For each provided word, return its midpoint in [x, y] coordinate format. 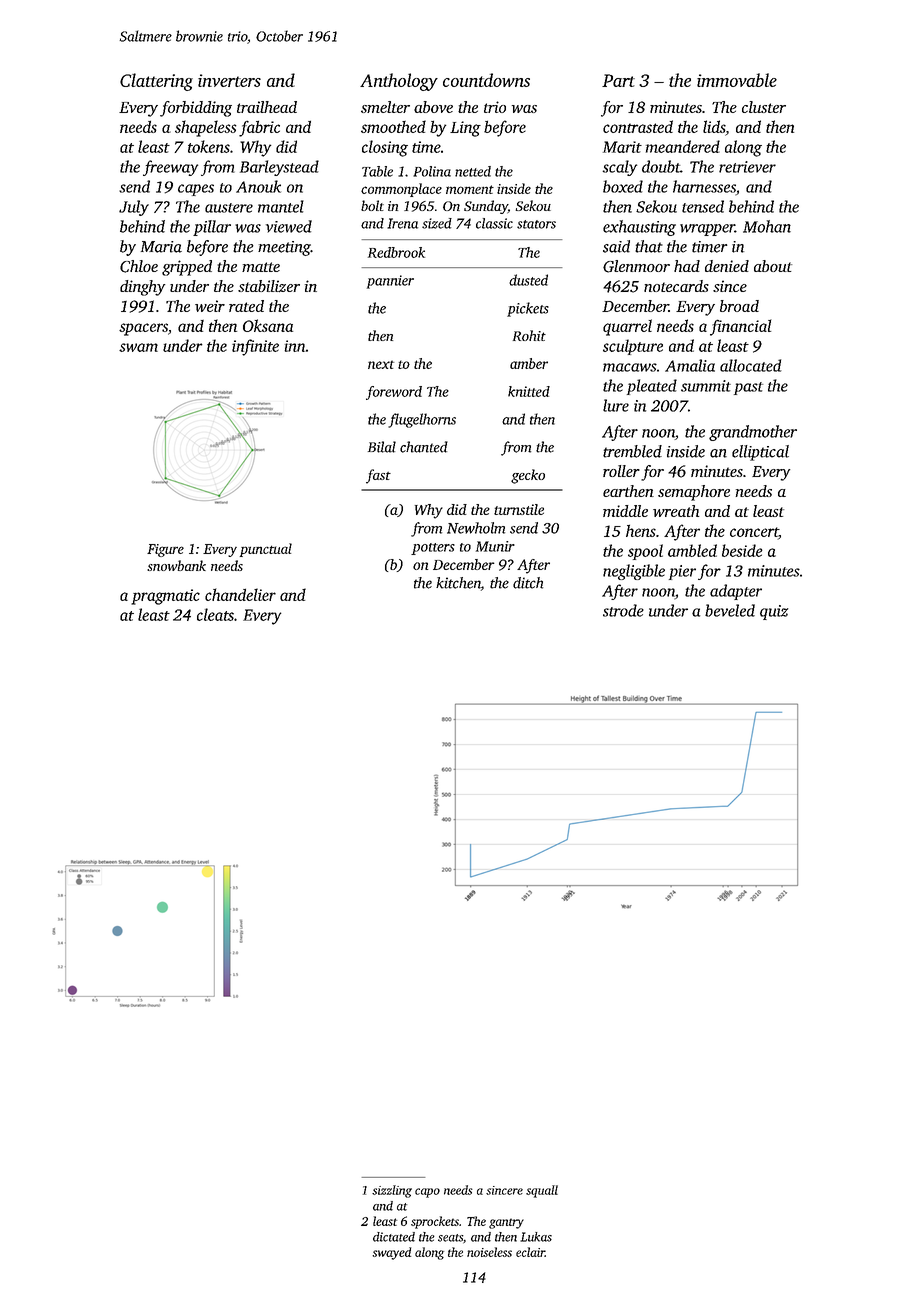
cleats [215, 614]
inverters [229, 80]
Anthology [399, 82]
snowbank [176, 565]
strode [623, 610]
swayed [391, 1253]
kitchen [458, 583]
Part [618, 80]
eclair [530, 1252]
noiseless [489, 1252]
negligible [634, 572]
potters [433, 549]
